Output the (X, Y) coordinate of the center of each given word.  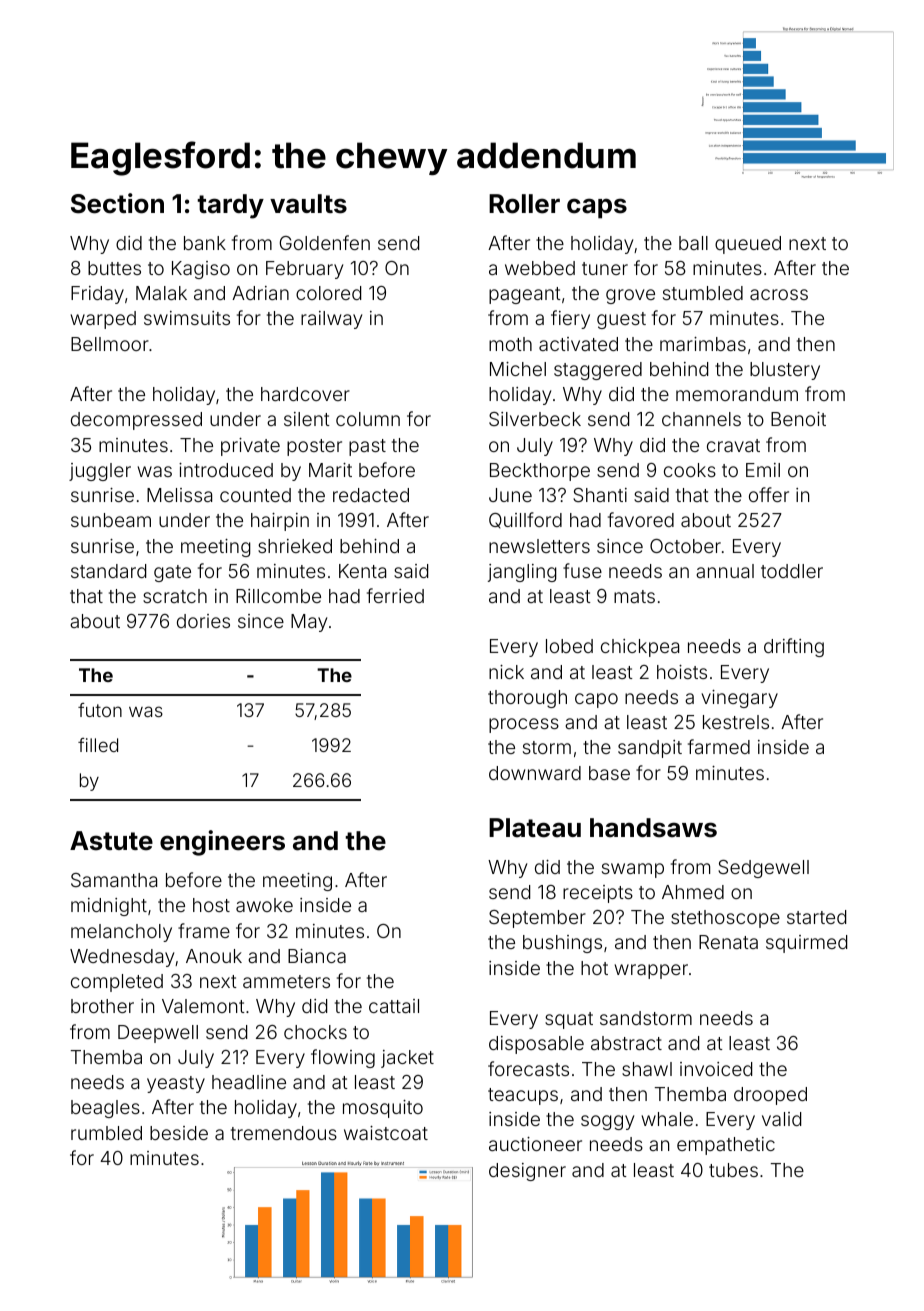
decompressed (136, 421)
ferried (395, 595)
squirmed (806, 944)
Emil (763, 470)
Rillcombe (278, 596)
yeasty (176, 1084)
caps (597, 208)
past (367, 447)
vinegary (739, 699)
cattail (394, 1006)
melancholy (121, 933)
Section (117, 203)
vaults (308, 204)
